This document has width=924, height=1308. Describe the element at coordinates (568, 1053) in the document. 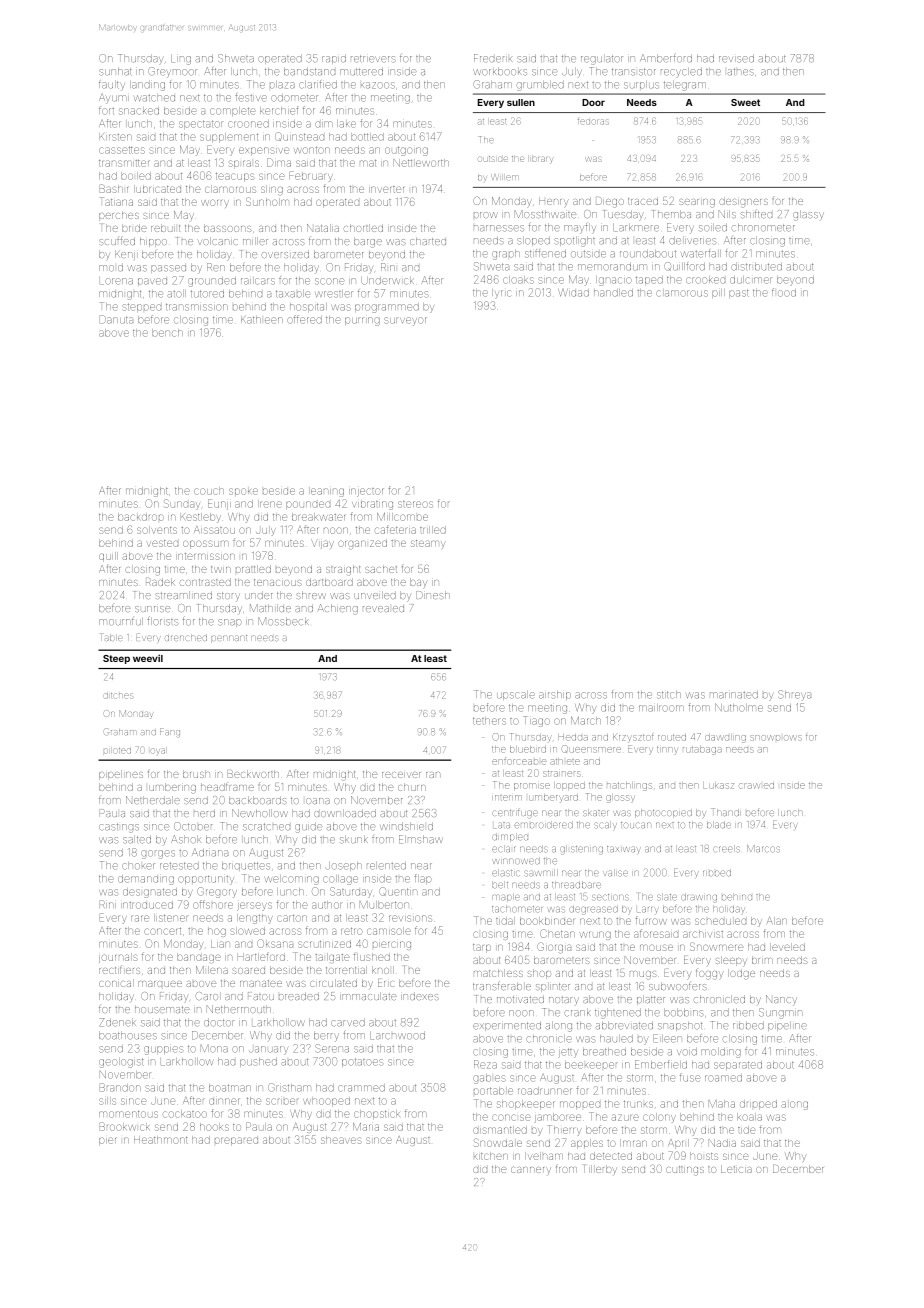

I see `jetty` at that location.
